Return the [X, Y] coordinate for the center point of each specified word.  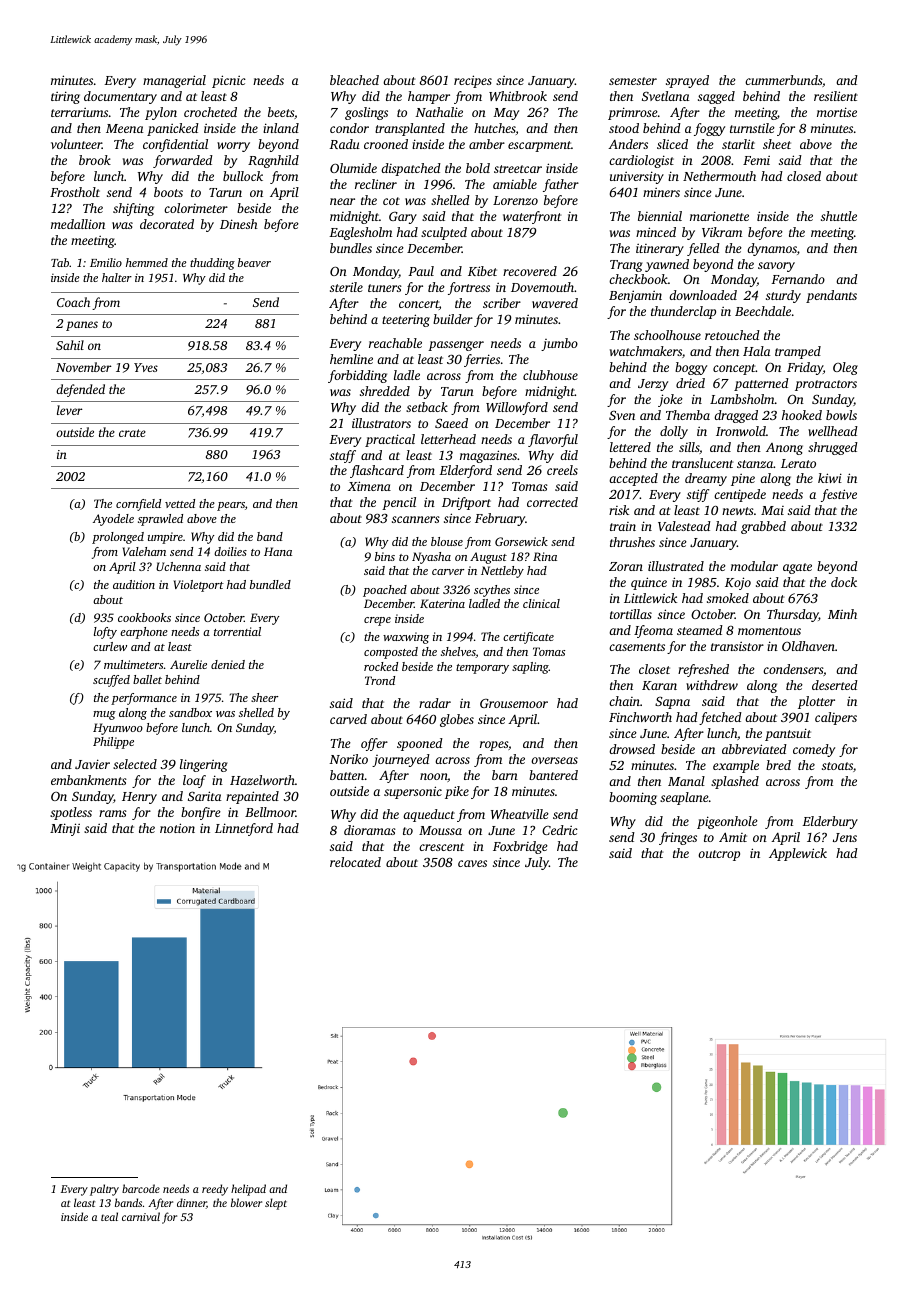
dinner [192, 1203]
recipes [473, 81]
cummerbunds [783, 80]
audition [134, 584]
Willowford [517, 408]
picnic [229, 81]
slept [276, 1204]
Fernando [798, 279]
